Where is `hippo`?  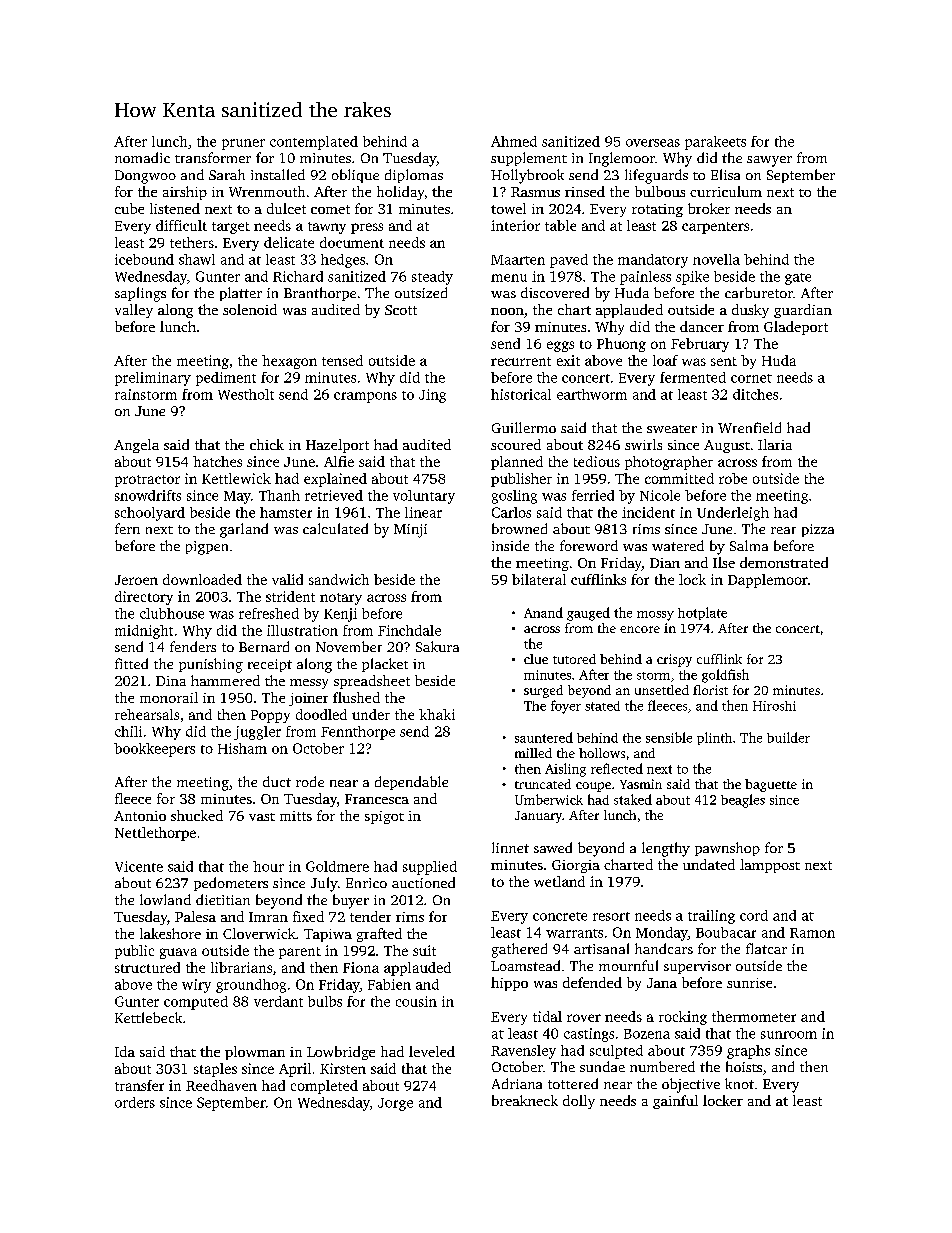 hippo is located at coordinates (509, 984).
